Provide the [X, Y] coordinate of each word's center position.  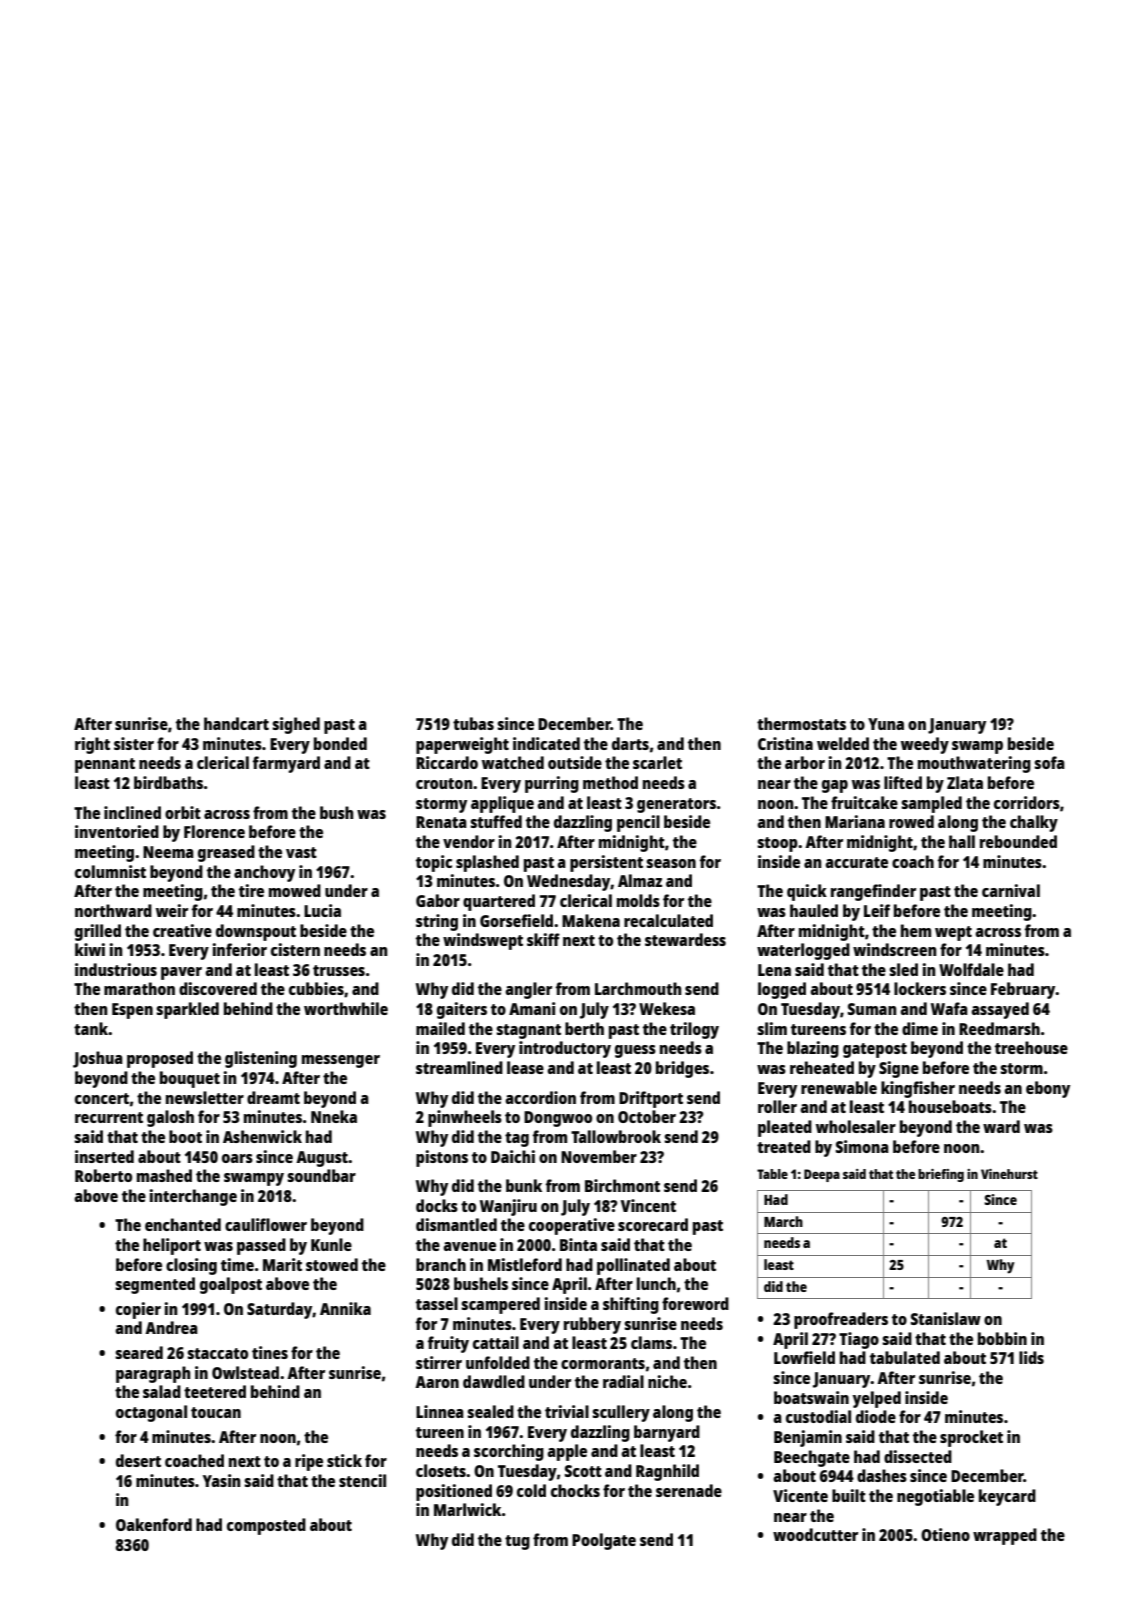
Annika [345, 1308]
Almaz [640, 880]
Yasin [222, 1480]
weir [172, 910]
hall [962, 841]
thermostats [801, 723]
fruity [448, 1344]
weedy [925, 745]
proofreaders [841, 1320]
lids [1031, 1357]
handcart [236, 723]
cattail [496, 1342]
